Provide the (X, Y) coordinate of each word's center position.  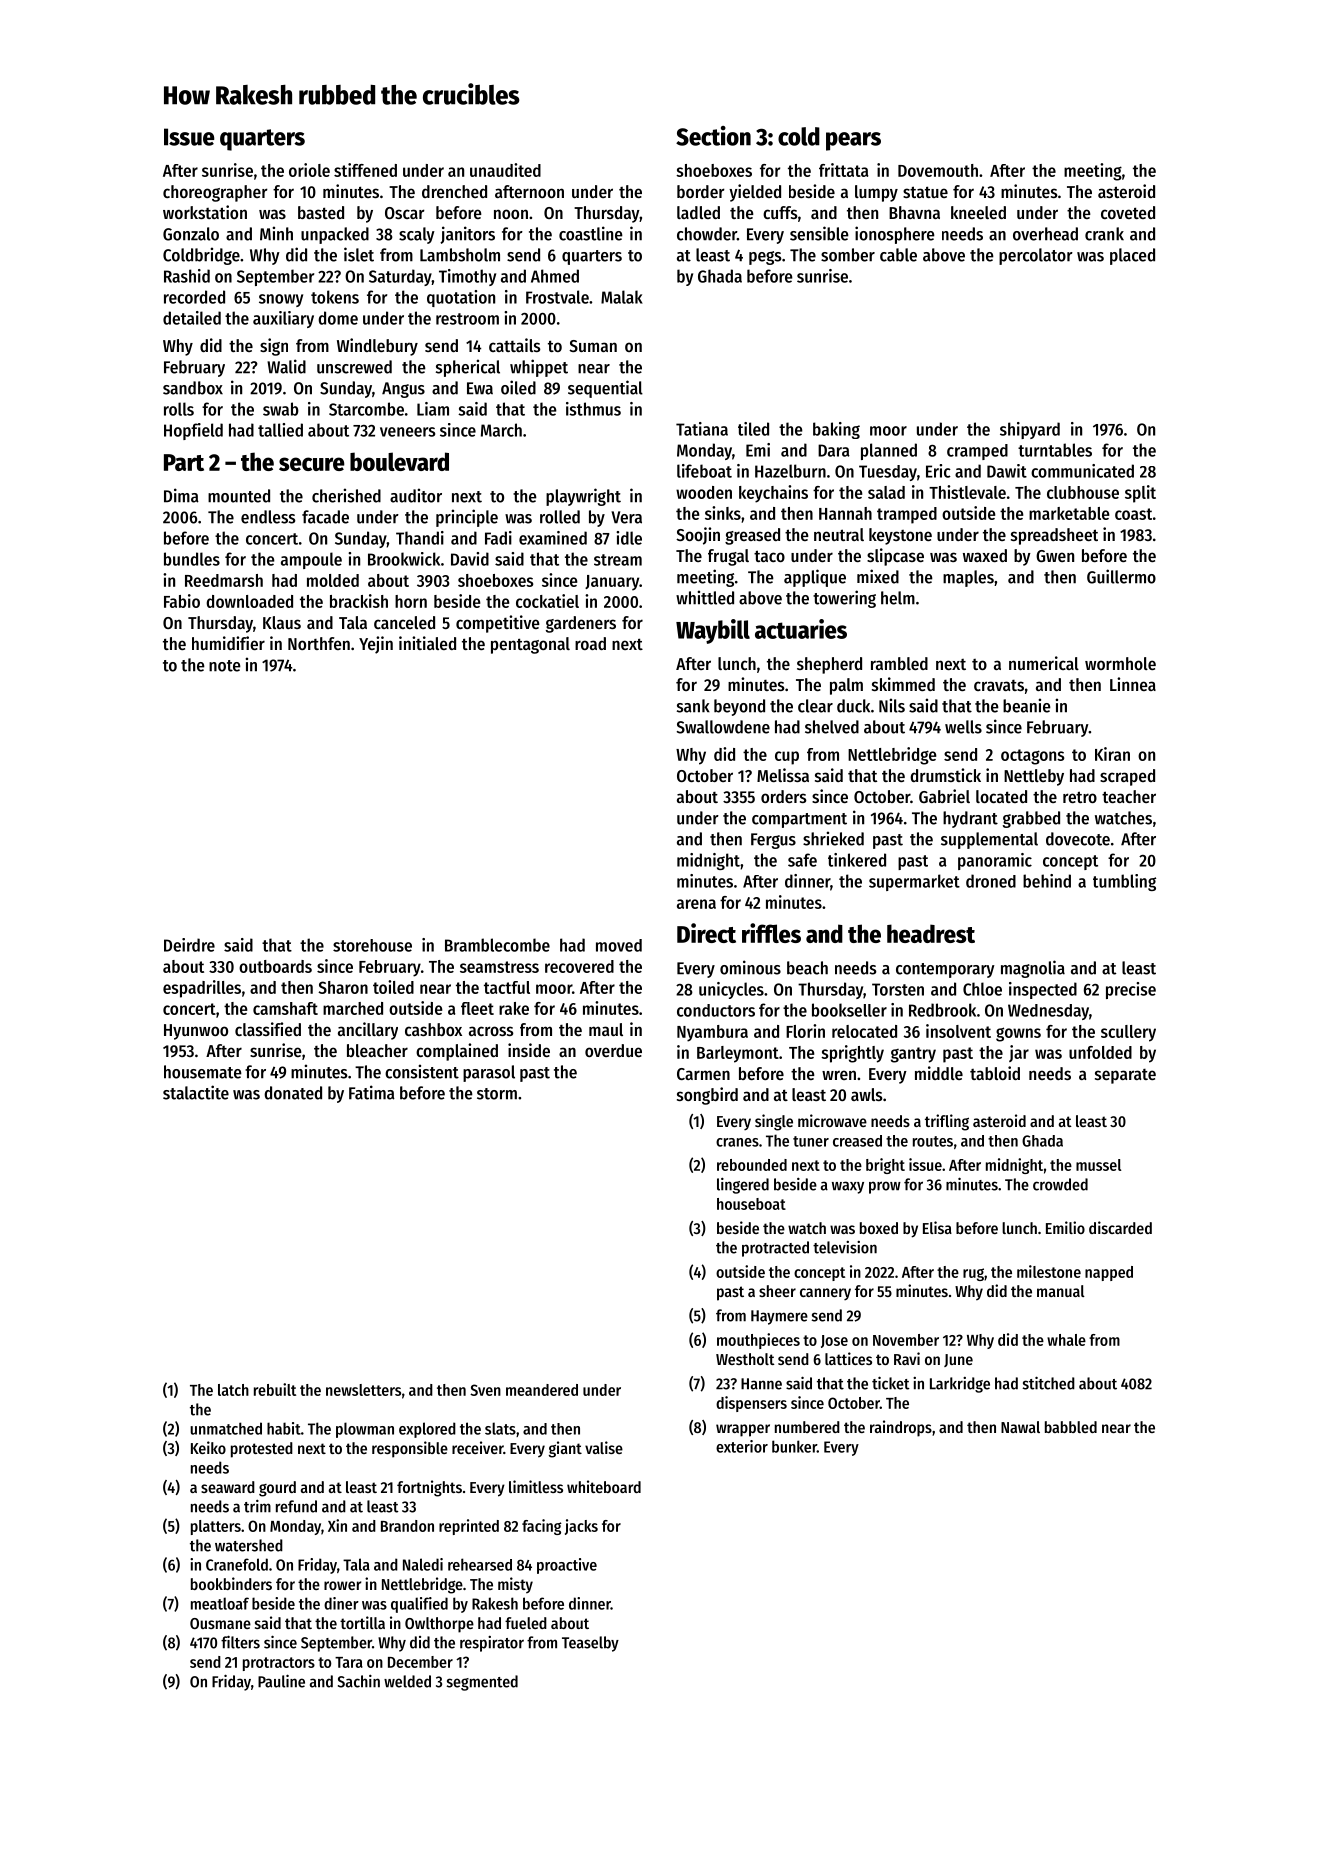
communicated (1082, 471)
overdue (613, 1050)
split (1140, 494)
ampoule (311, 560)
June (958, 1360)
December (420, 1662)
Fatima (372, 1092)
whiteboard (604, 1486)
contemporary (945, 970)
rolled (560, 517)
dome (338, 318)
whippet (539, 368)
